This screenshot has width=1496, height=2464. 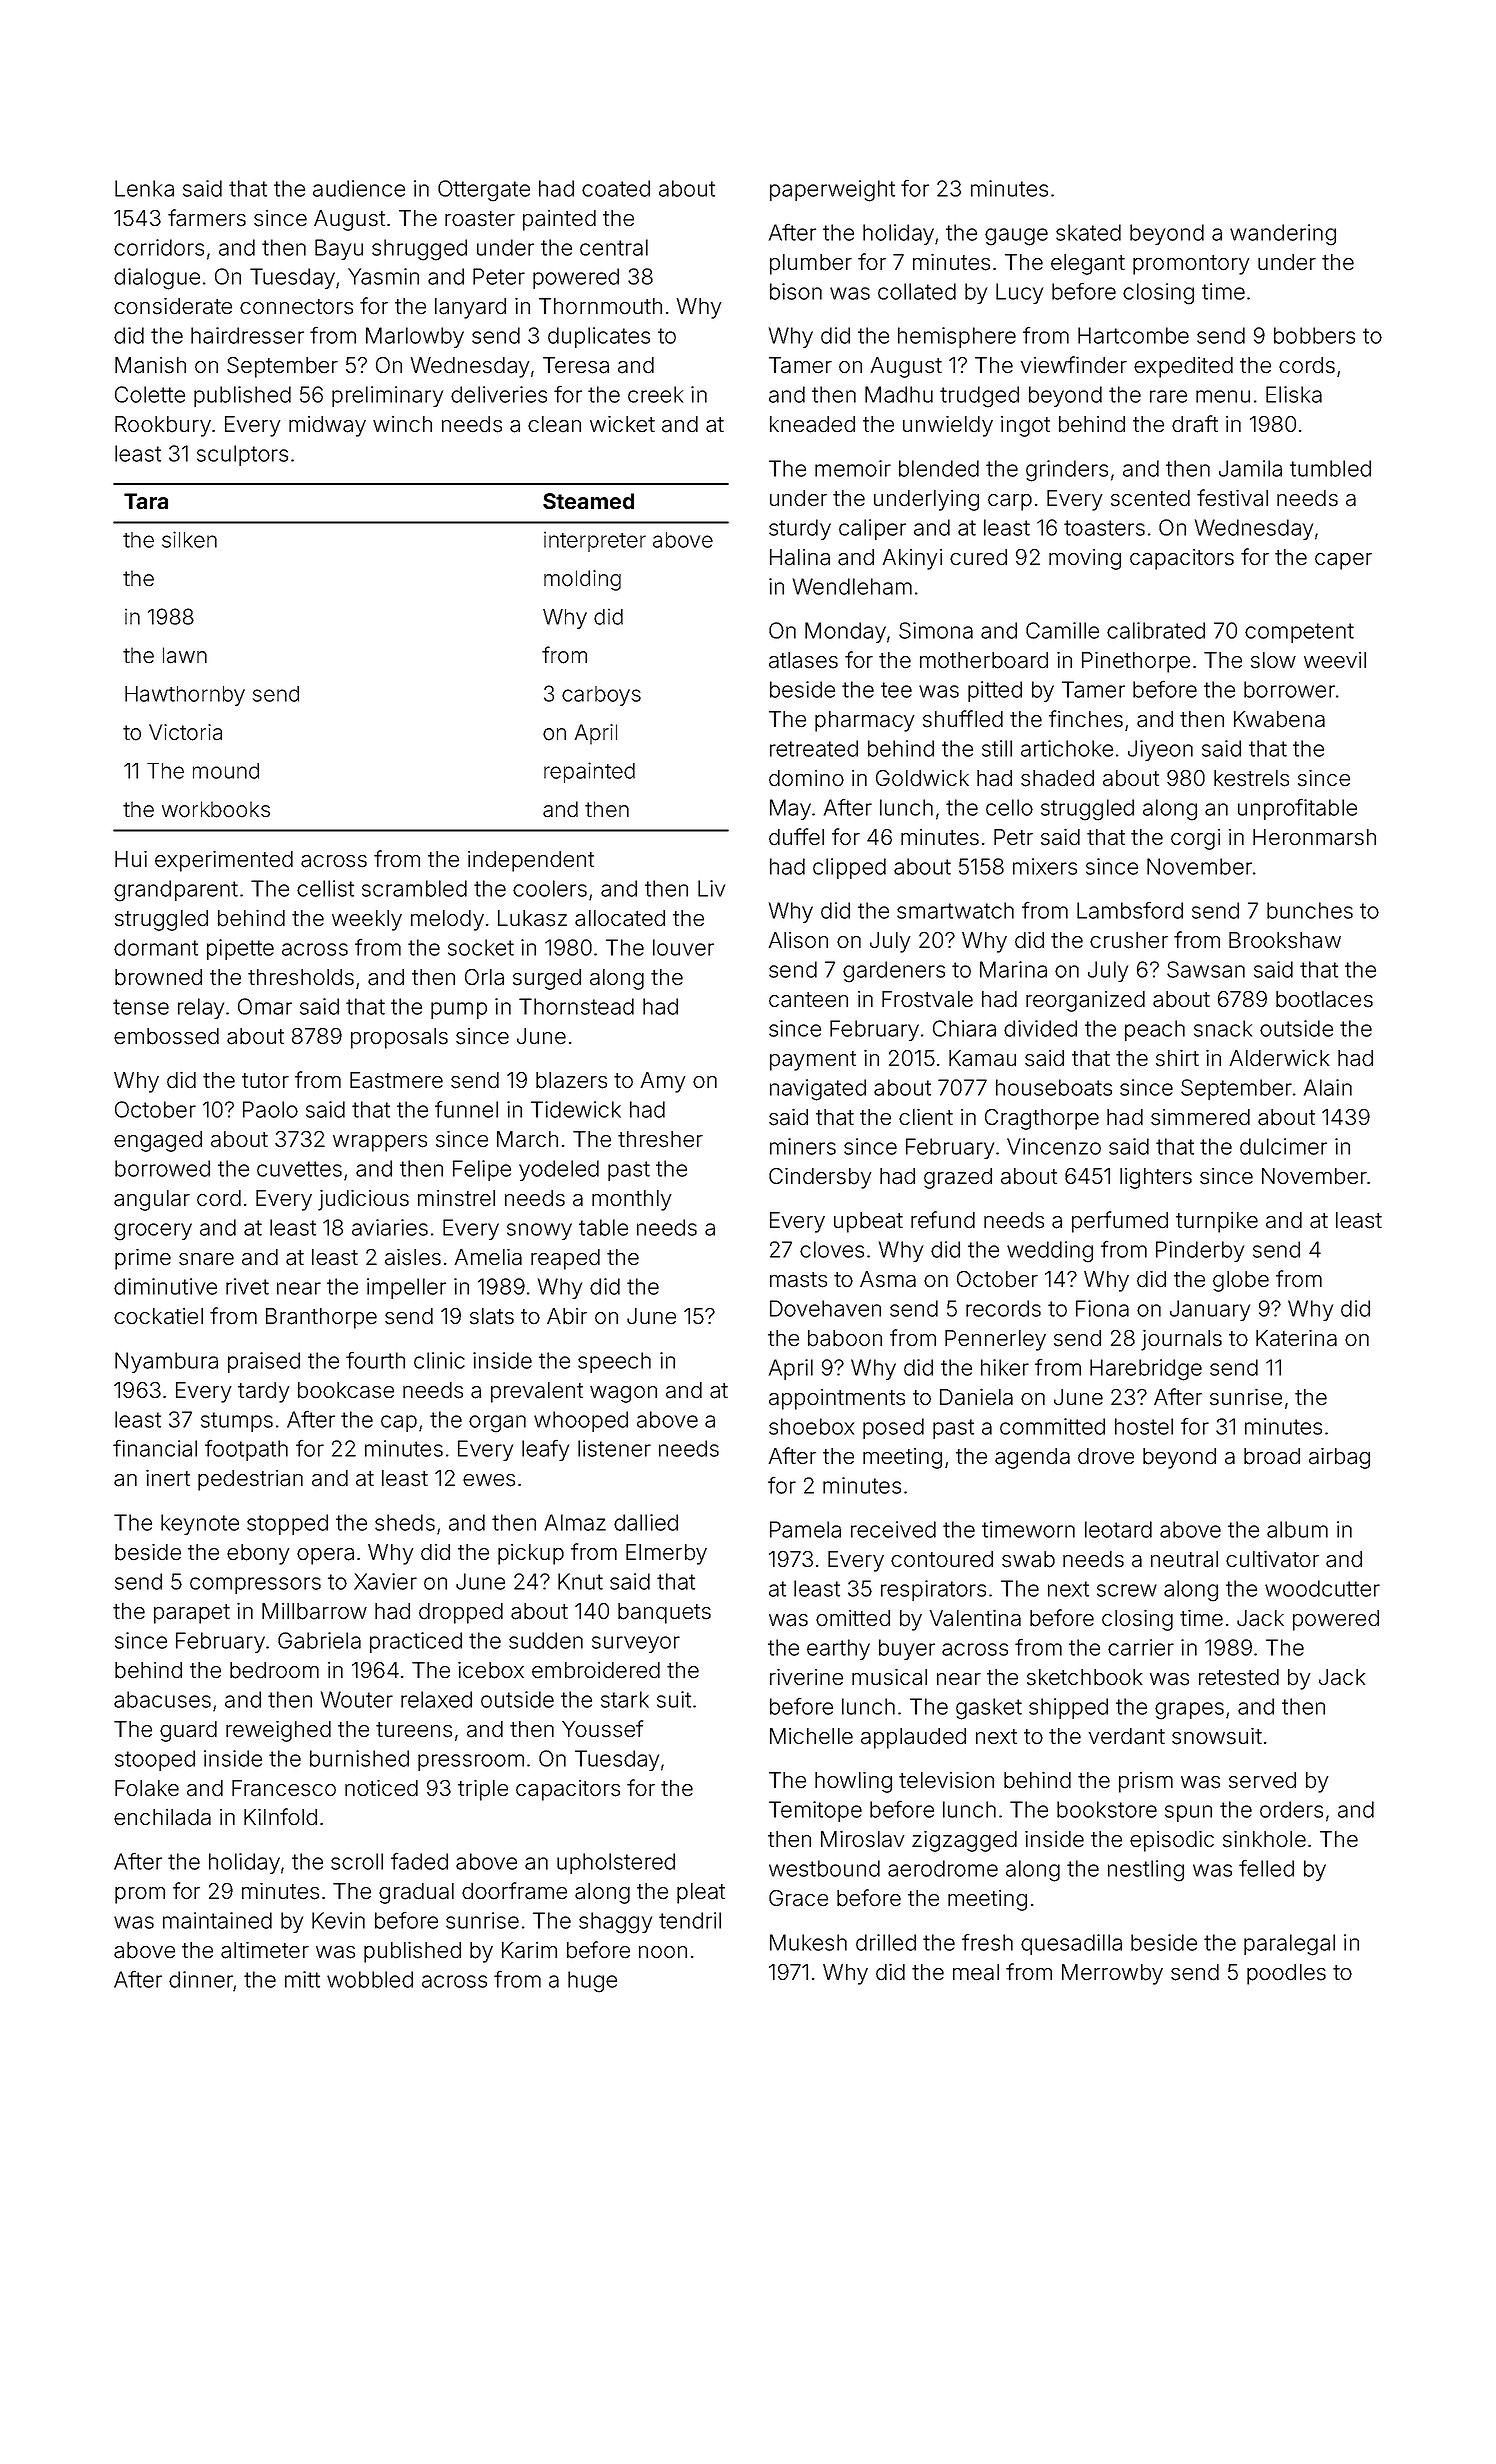 I want to click on wandering, so click(x=1283, y=235).
